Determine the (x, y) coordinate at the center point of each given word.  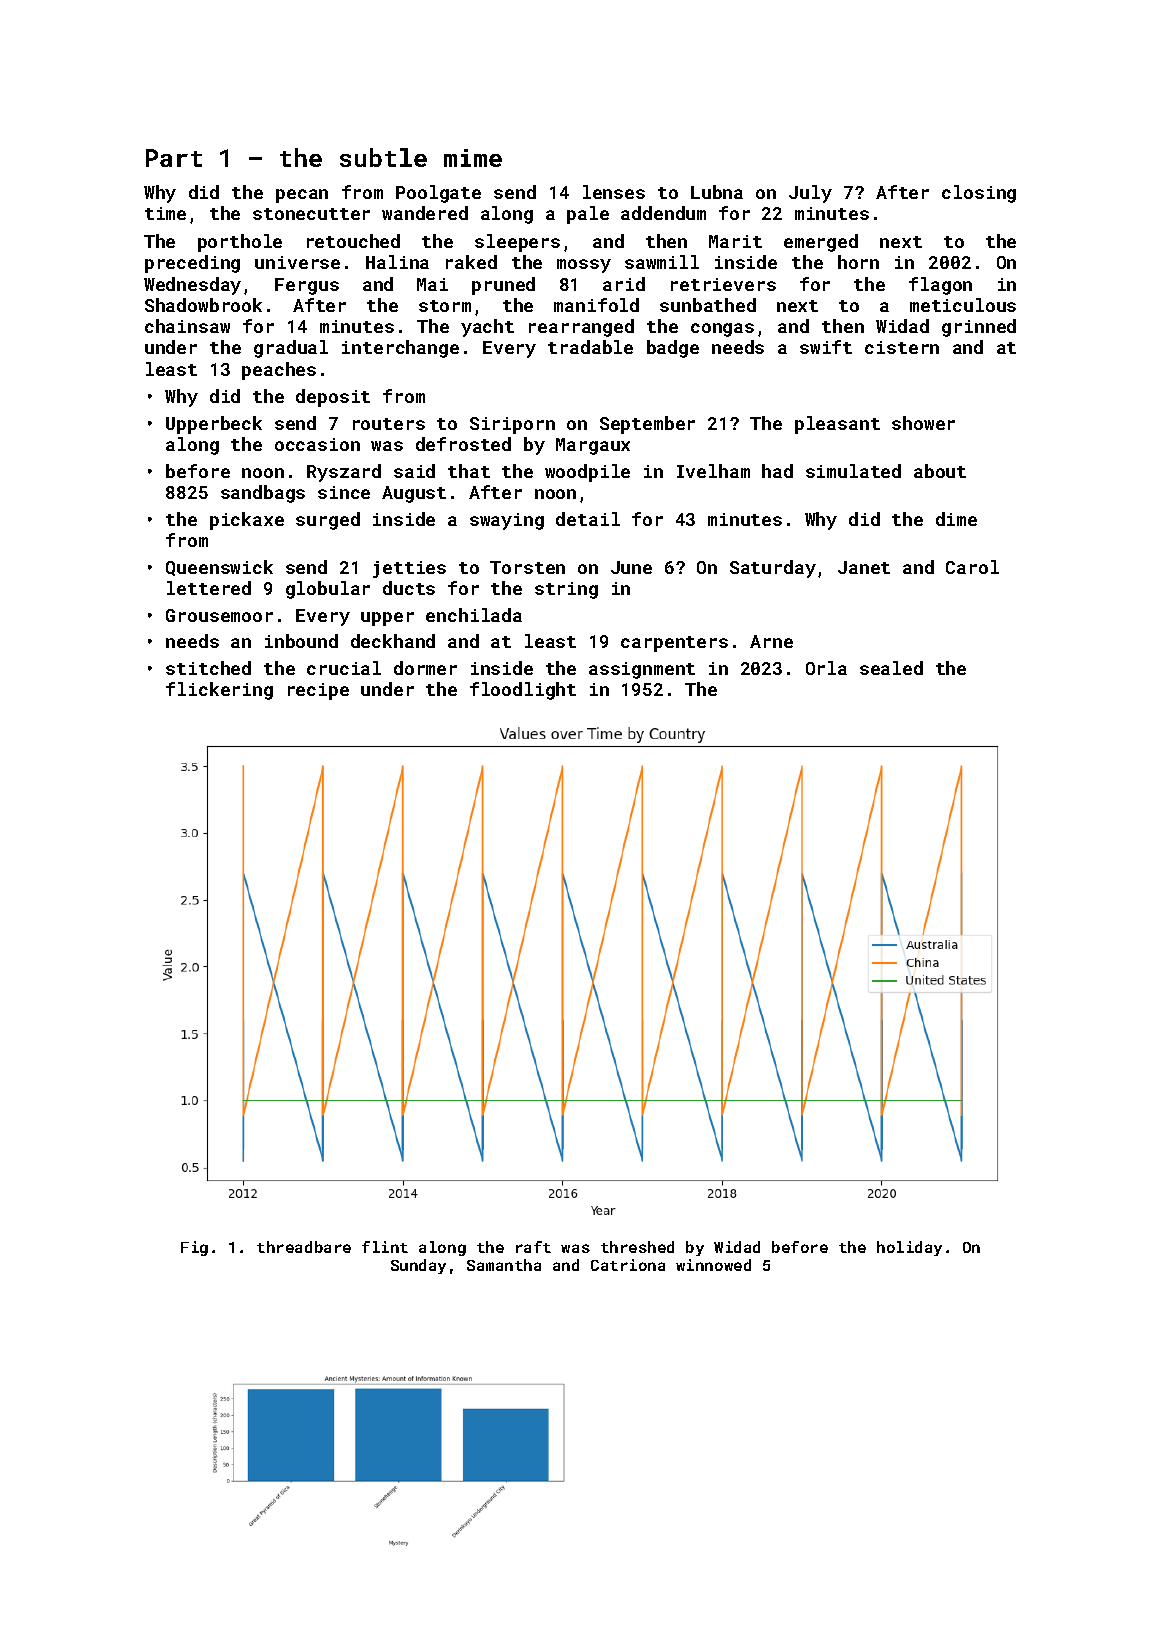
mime (473, 158)
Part (174, 158)
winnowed (713, 1265)
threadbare (304, 1247)
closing (979, 194)
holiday (909, 1248)
